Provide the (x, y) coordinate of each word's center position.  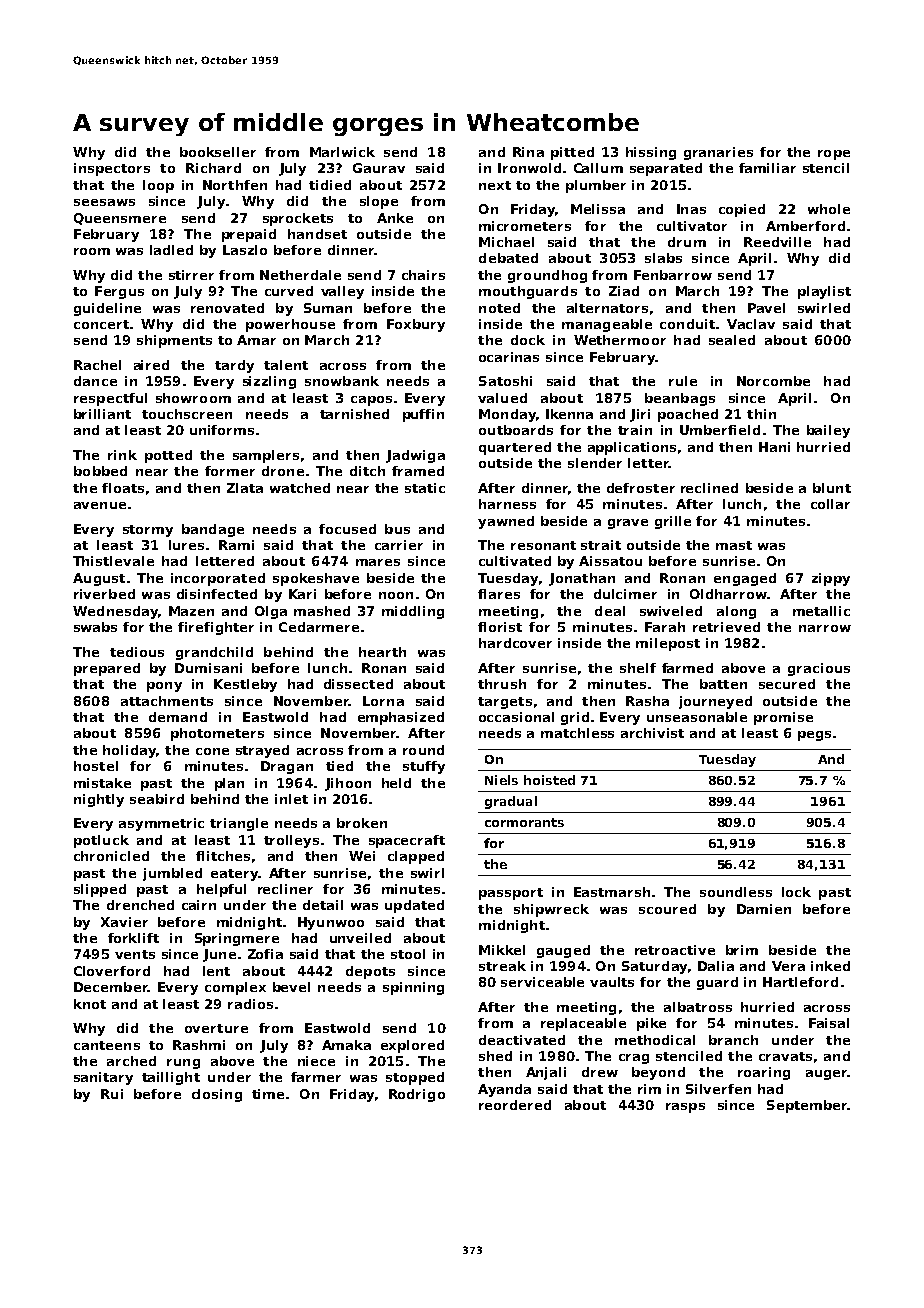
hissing (651, 153)
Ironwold (529, 168)
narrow (825, 628)
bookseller (218, 152)
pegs (814, 736)
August (99, 579)
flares (499, 594)
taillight (171, 1078)
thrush (502, 684)
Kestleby (245, 685)
